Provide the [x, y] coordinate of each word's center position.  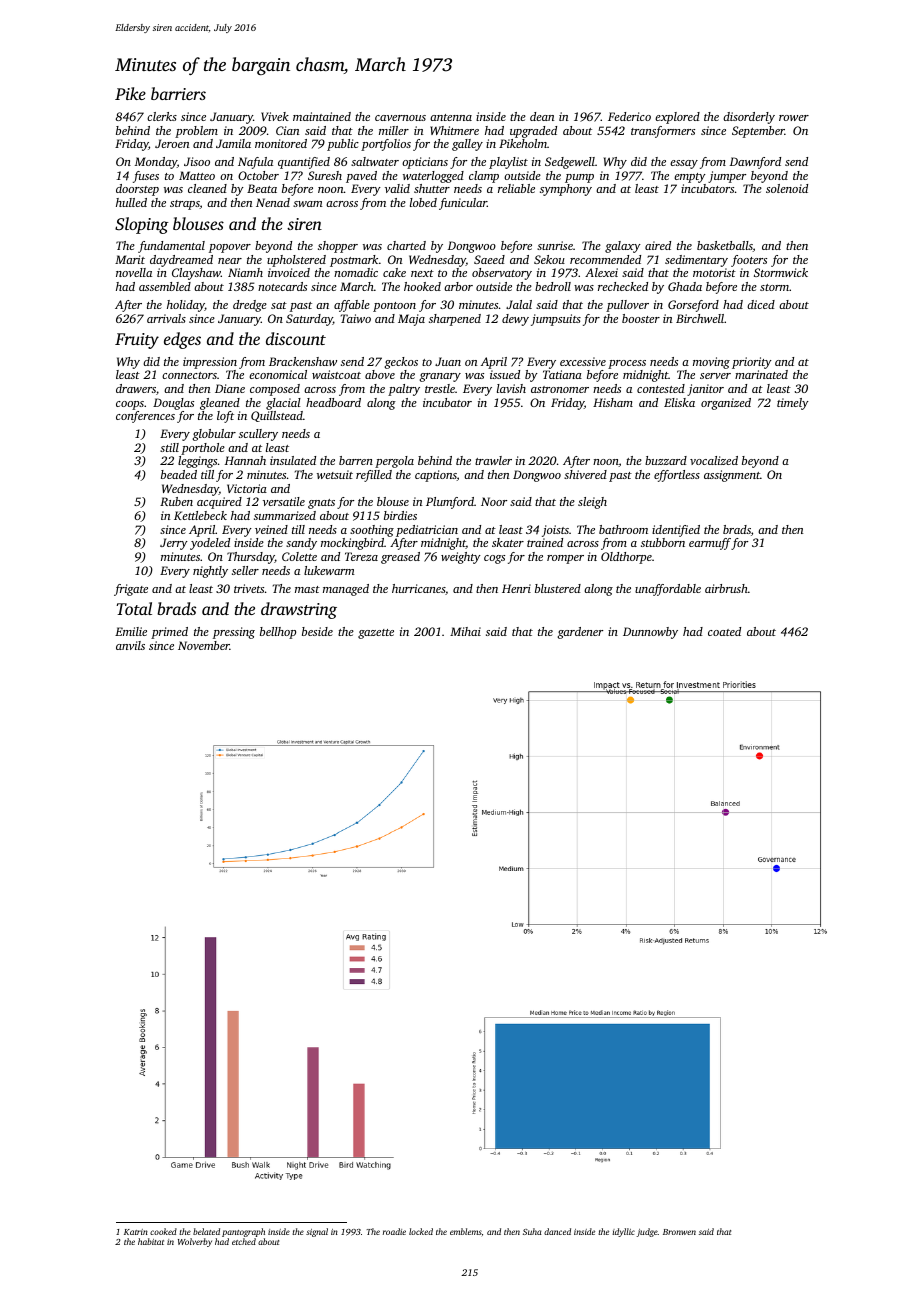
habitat [151, 1241]
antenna [451, 117]
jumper [727, 177]
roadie [394, 1231]
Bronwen [679, 1232]
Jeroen [172, 143]
